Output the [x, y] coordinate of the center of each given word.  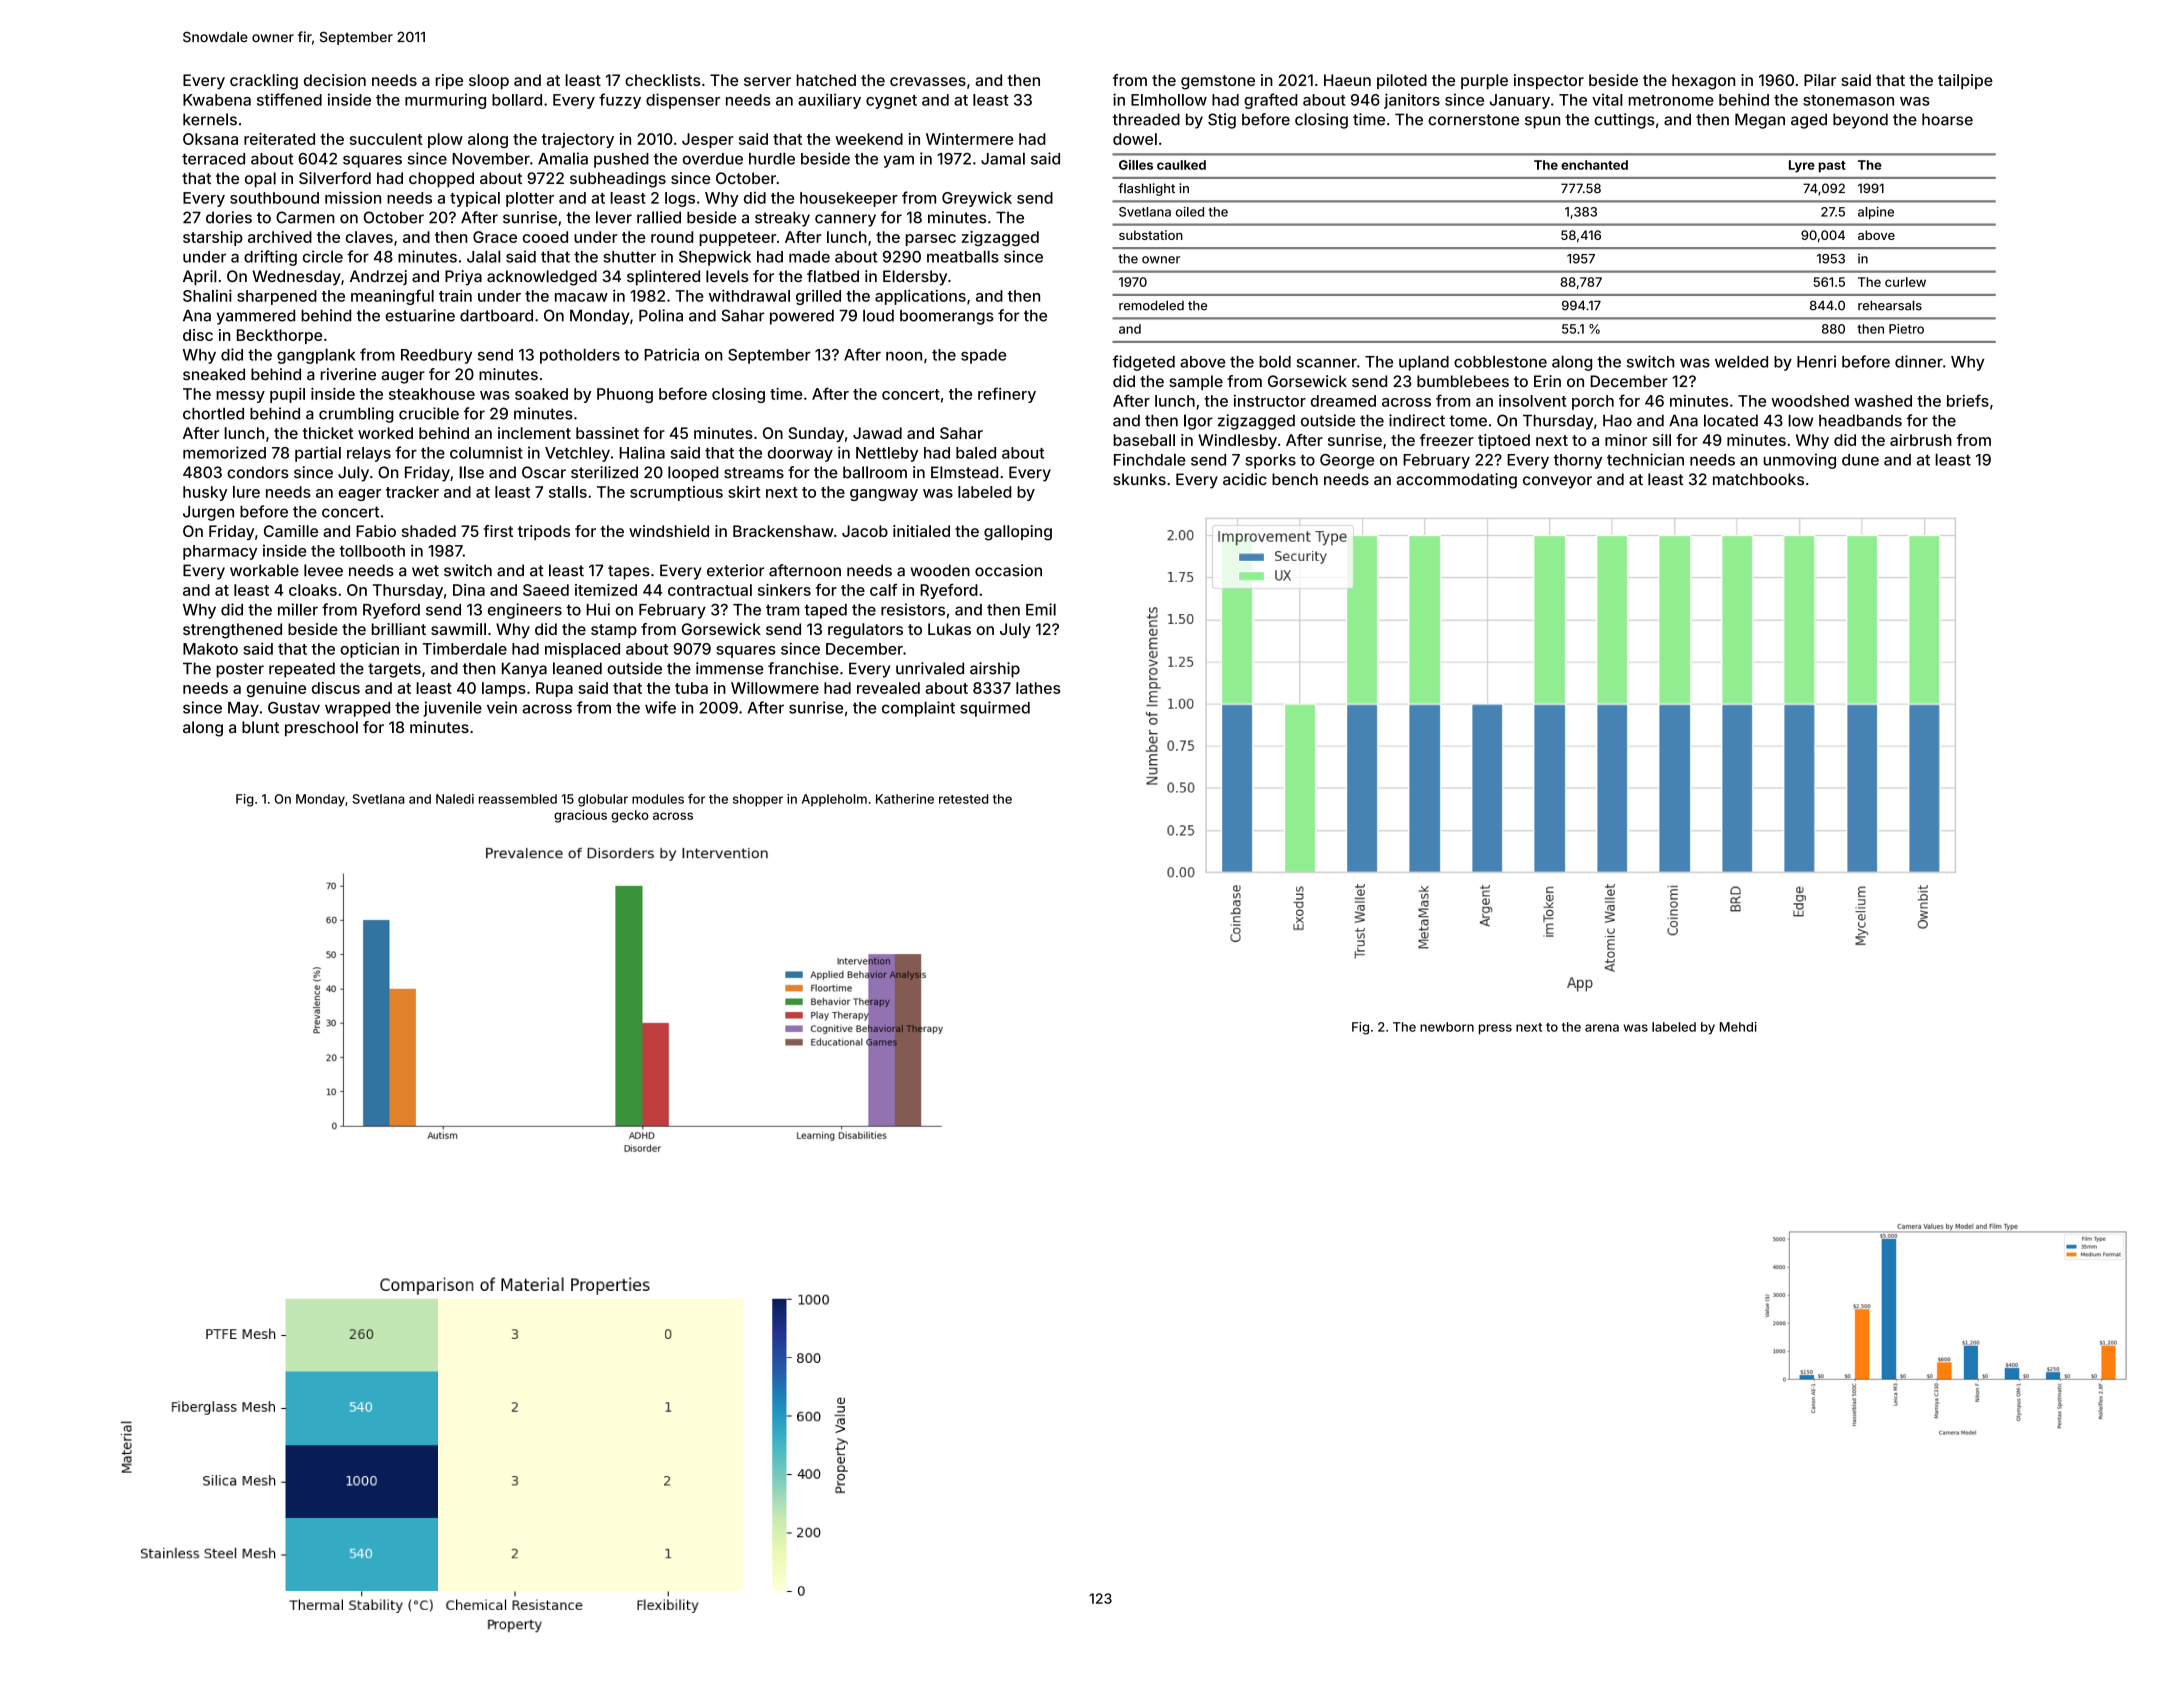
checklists [662, 80]
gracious [580, 816]
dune [1860, 460]
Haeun [1347, 80]
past [1832, 167]
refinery [1007, 395]
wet [425, 571]
